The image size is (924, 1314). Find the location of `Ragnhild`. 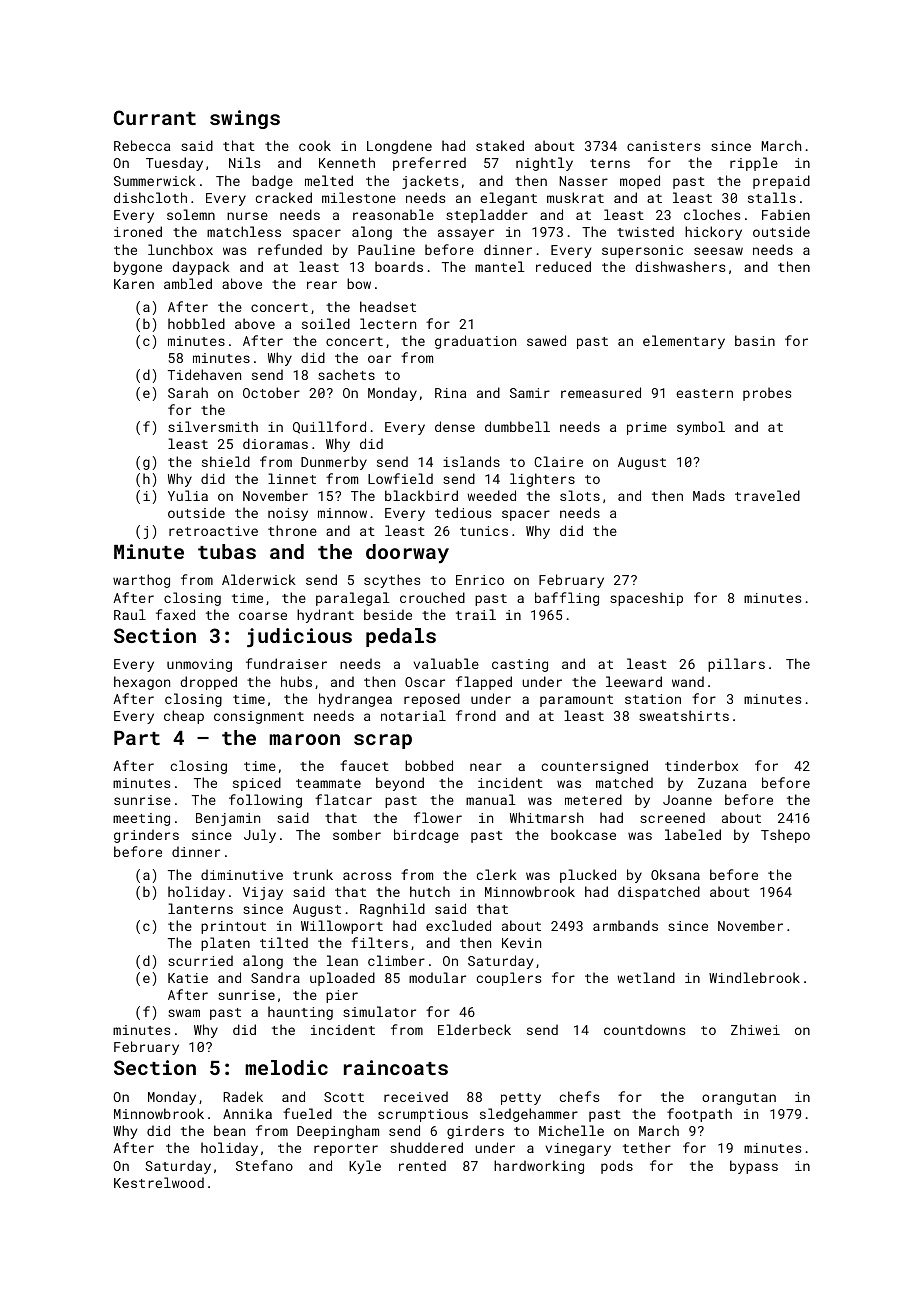

Ragnhild is located at coordinates (392, 910).
